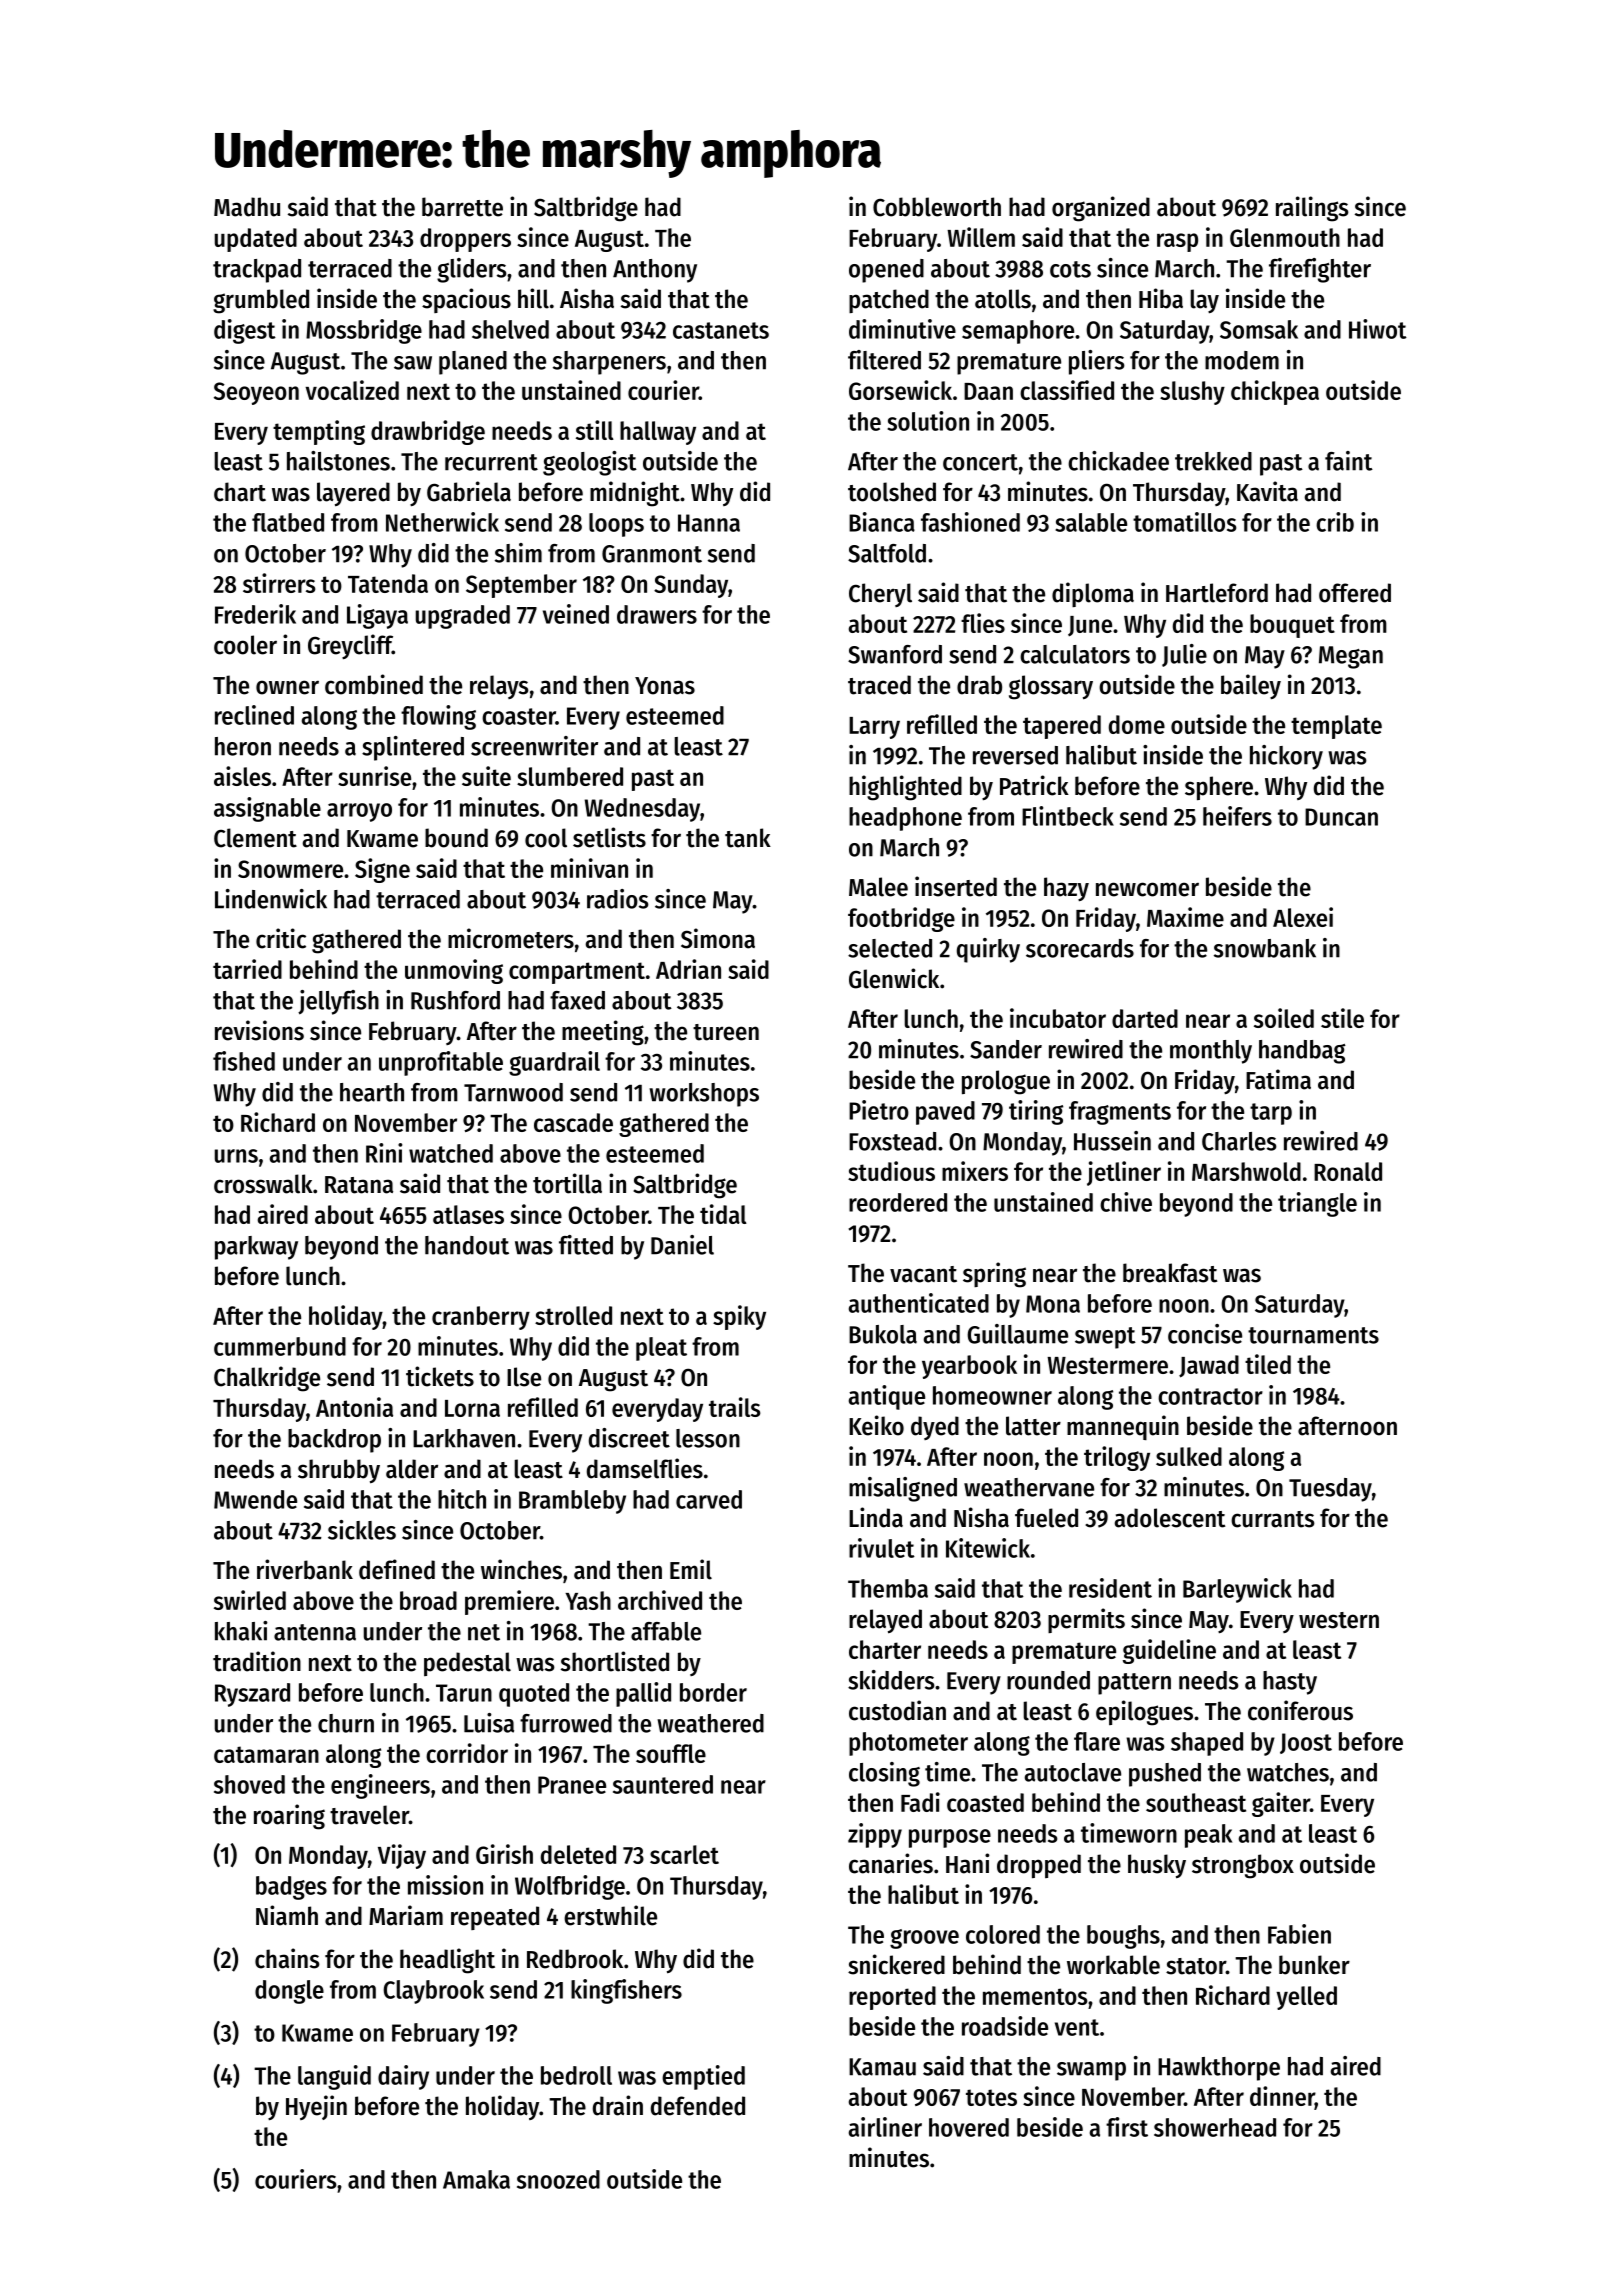 This screenshot has height=2292, width=1620. I want to click on tarried, so click(247, 969).
